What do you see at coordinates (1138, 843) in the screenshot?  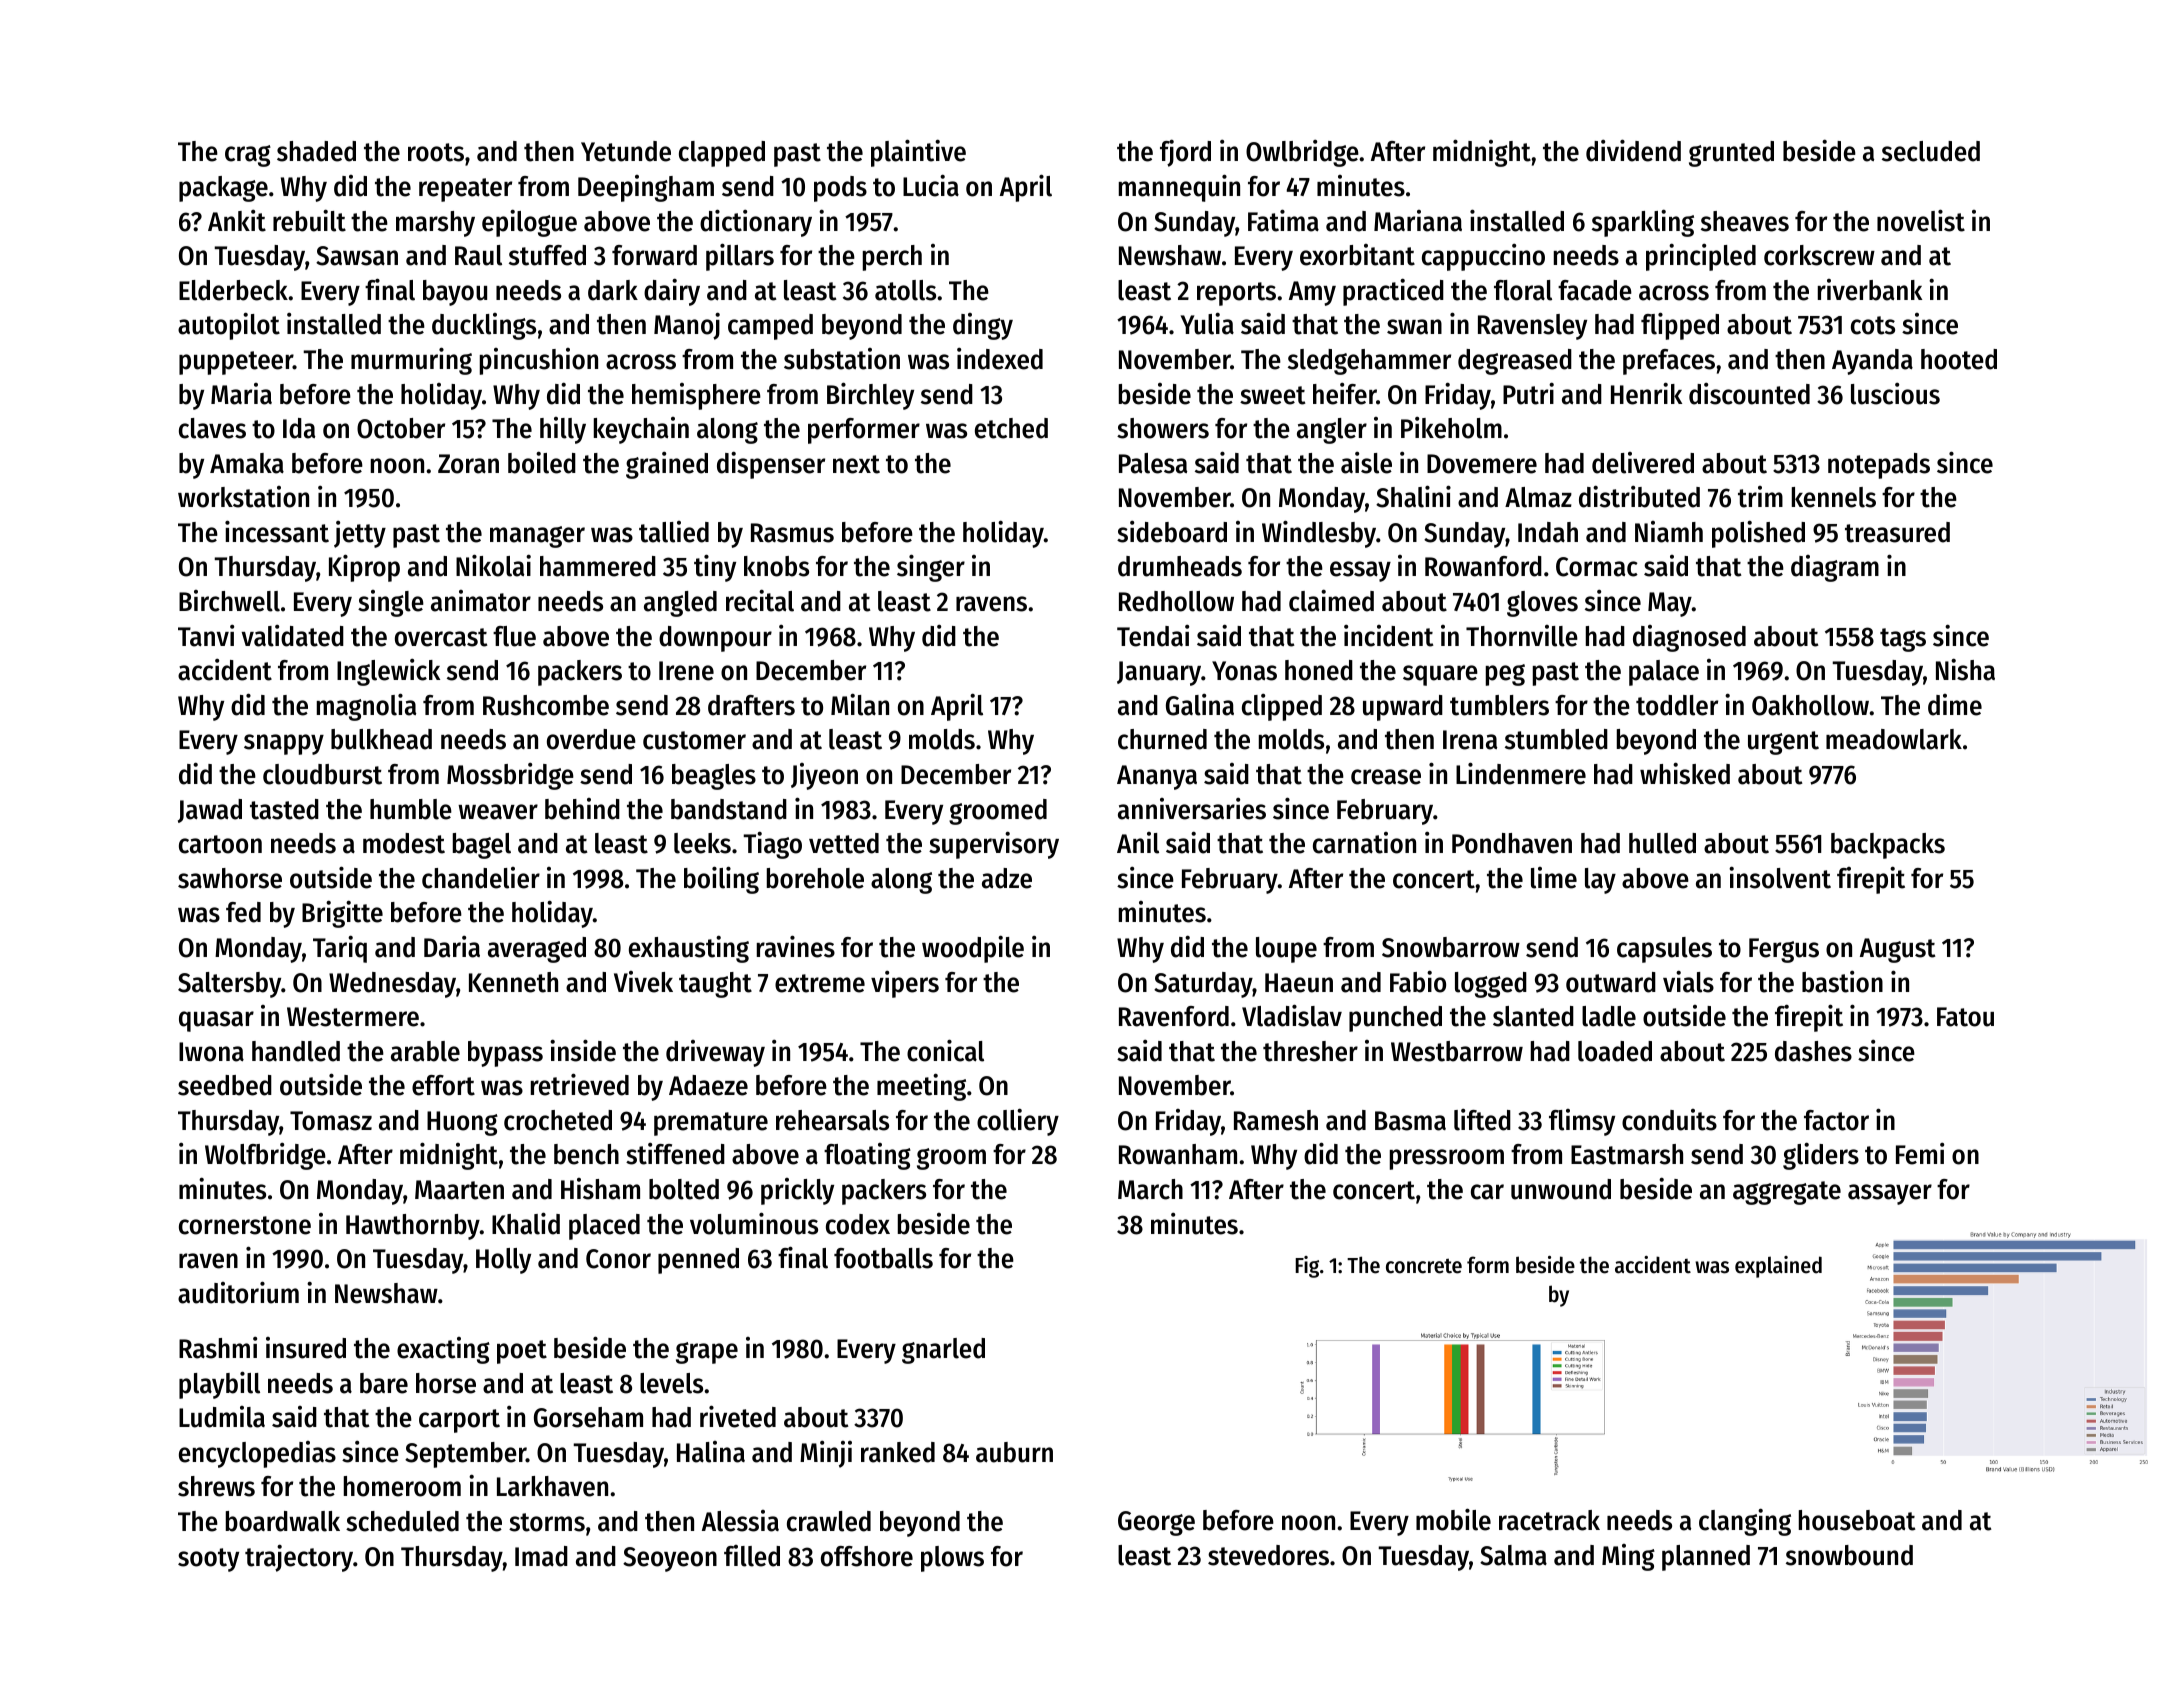 I see `Anil` at bounding box center [1138, 843].
